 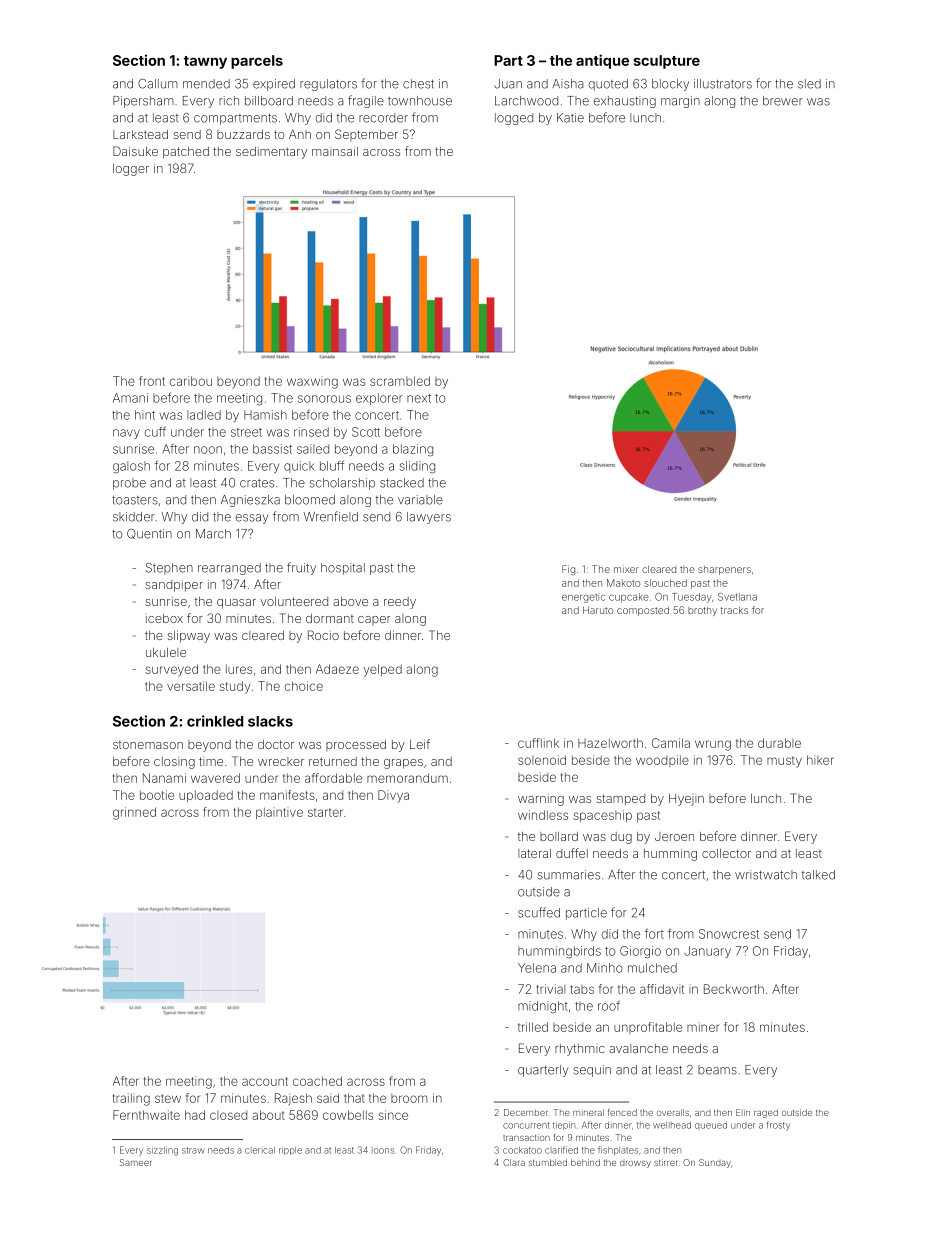 What do you see at coordinates (400, 381) in the screenshot?
I see `scrambled` at bounding box center [400, 381].
